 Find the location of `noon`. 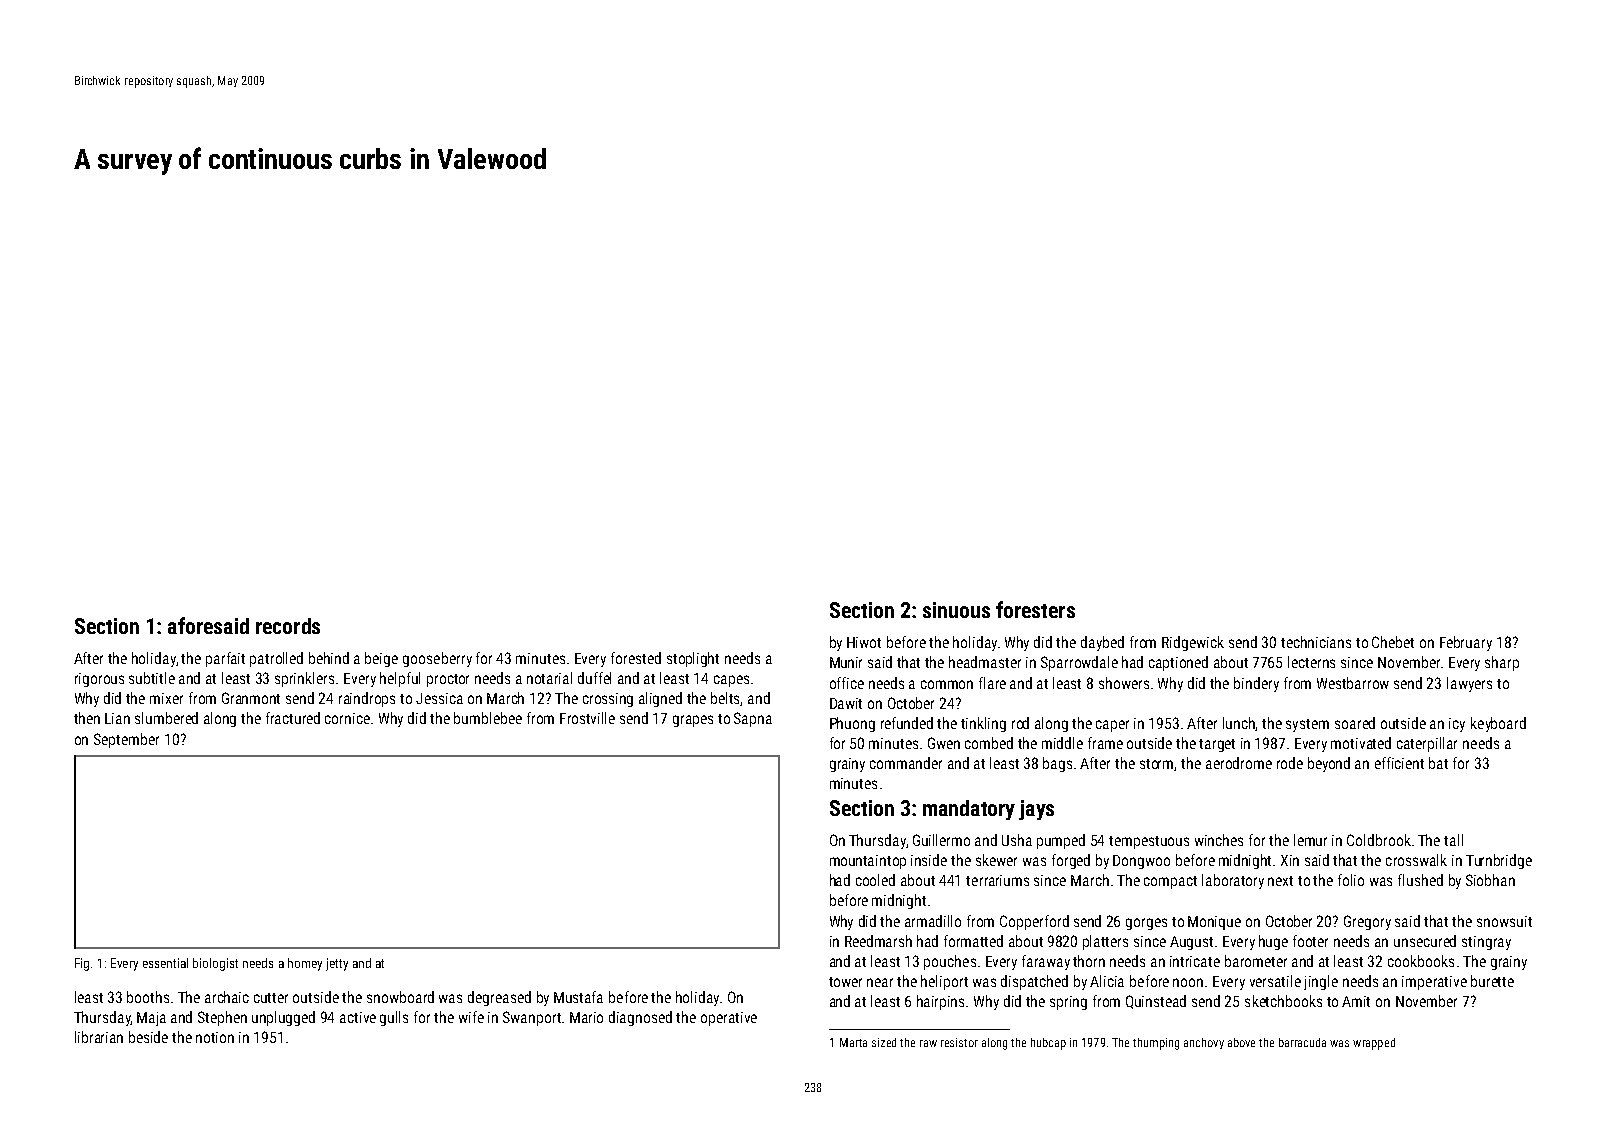

noon is located at coordinates (1188, 982).
